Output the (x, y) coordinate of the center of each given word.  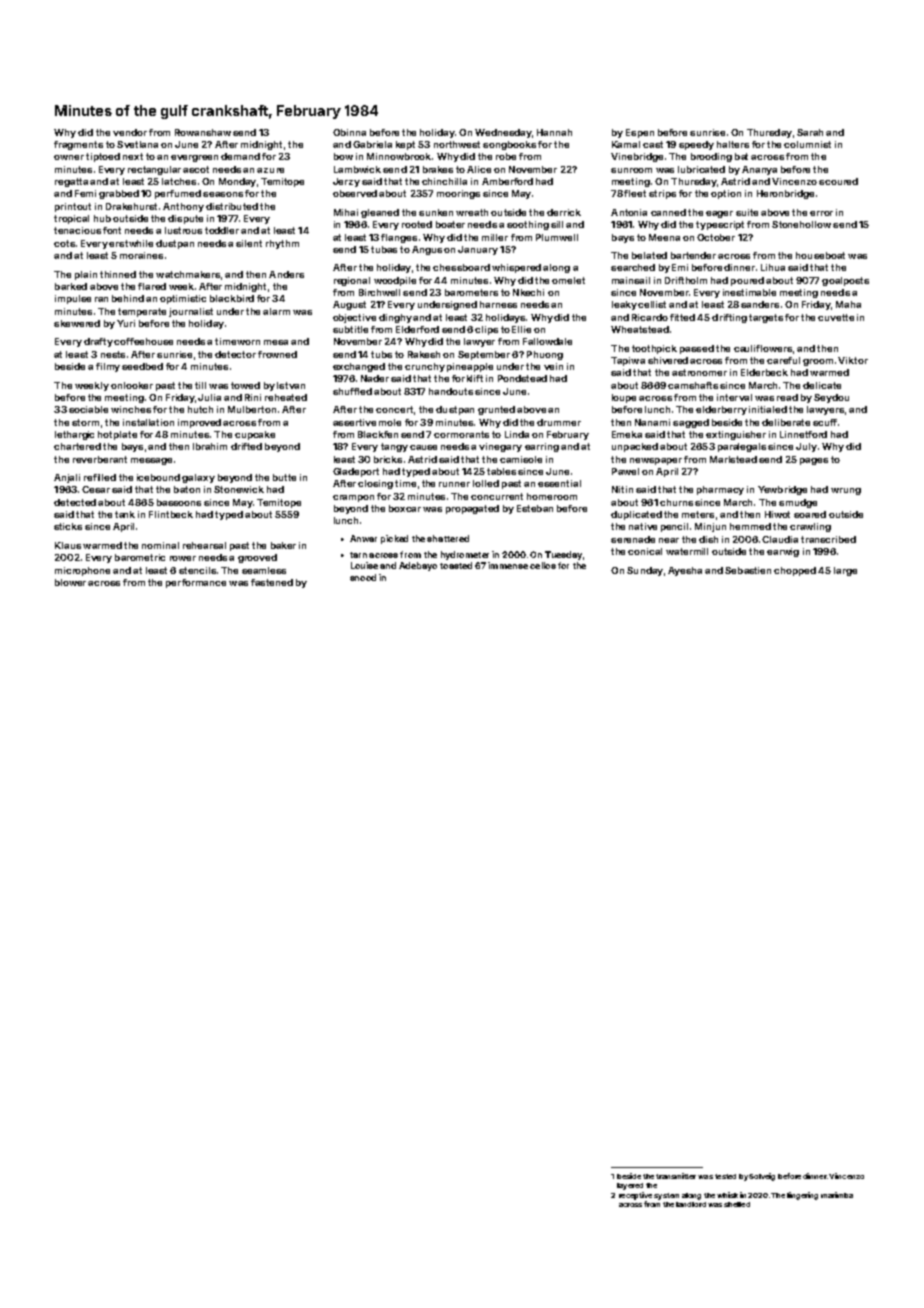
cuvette (836, 317)
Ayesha (685, 571)
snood (363, 577)
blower (70, 582)
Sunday (645, 571)
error (821, 213)
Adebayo (418, 566)
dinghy (395, 318)
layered (630, 1186)
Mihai (346, 212)
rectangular (154, 170)
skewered (77, 323)
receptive (635, 1196)
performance (196, 583)
